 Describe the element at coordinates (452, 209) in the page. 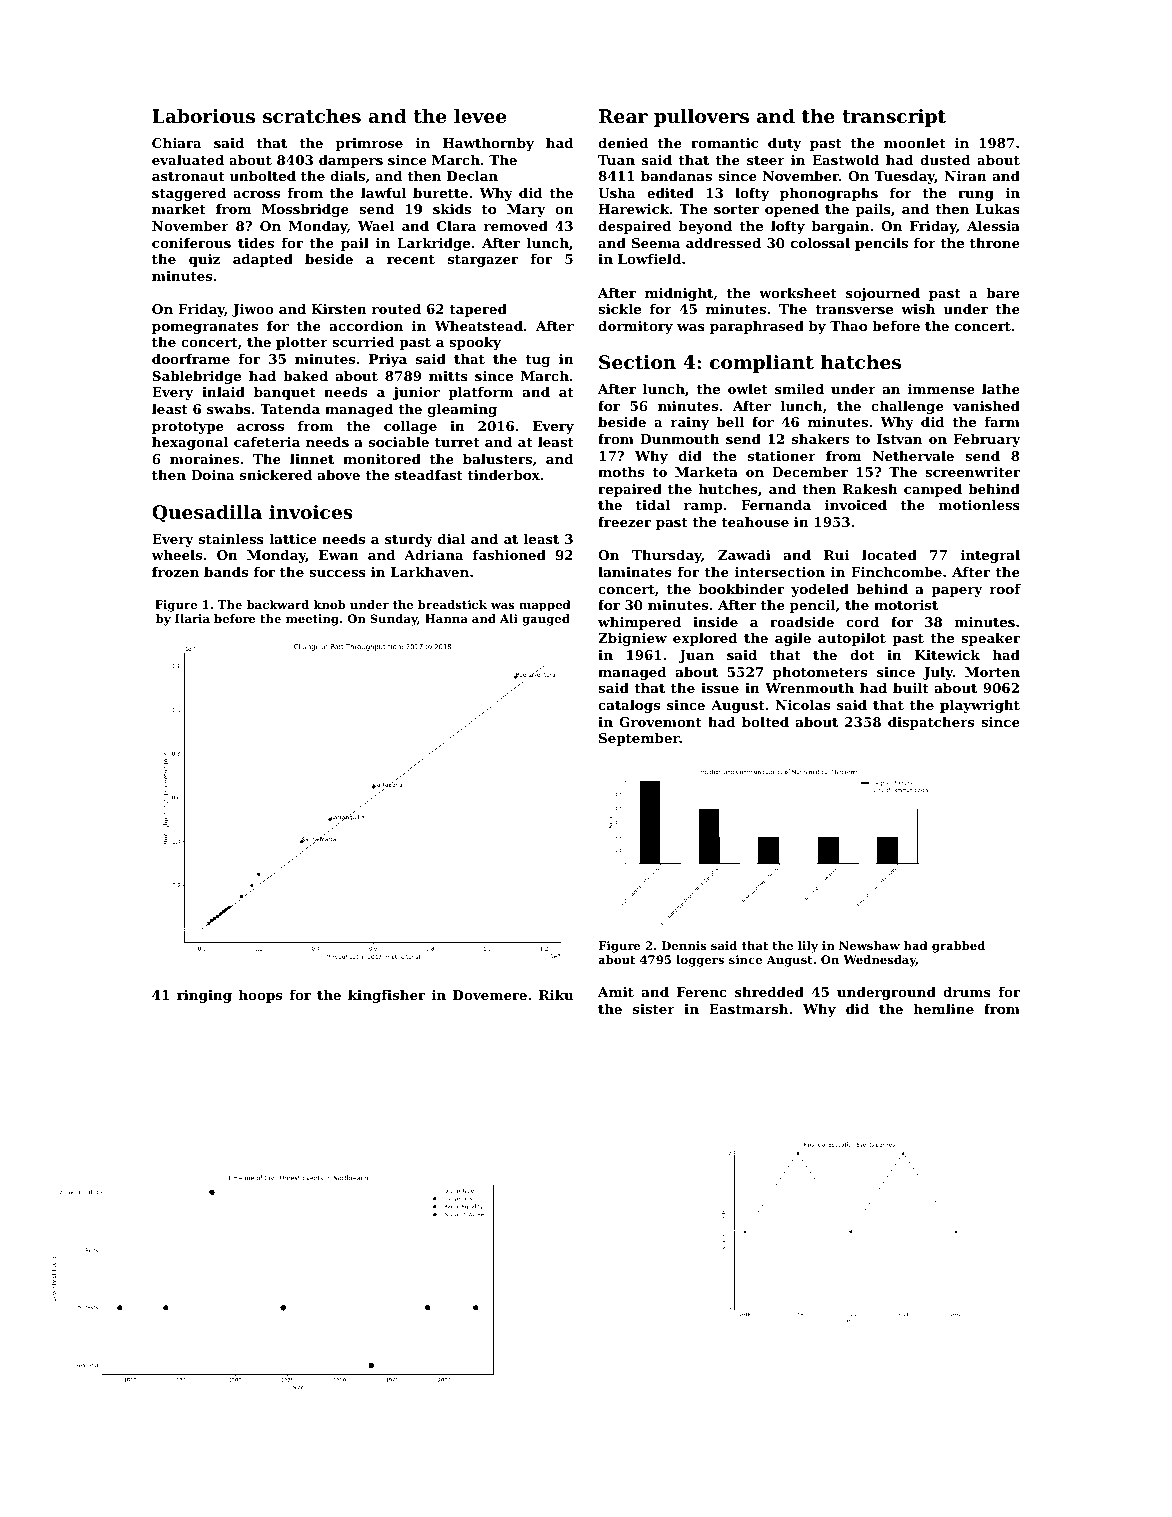

I see `skids` at that location.
